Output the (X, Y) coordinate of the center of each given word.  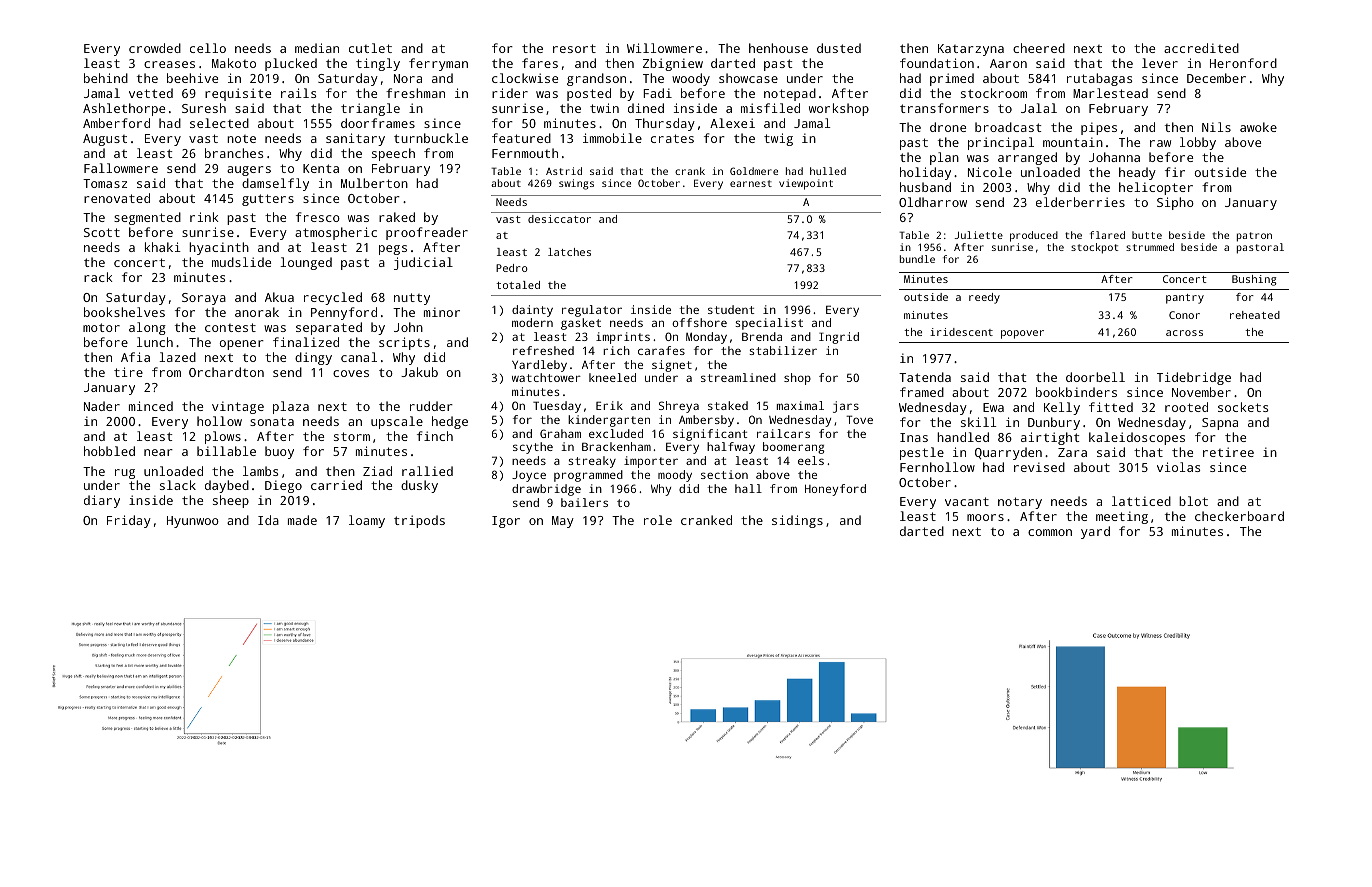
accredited (1201, 48)
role (658, 520)
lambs (260, 471)
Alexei (732, 123)
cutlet (370, 48)
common (1050, 532)
